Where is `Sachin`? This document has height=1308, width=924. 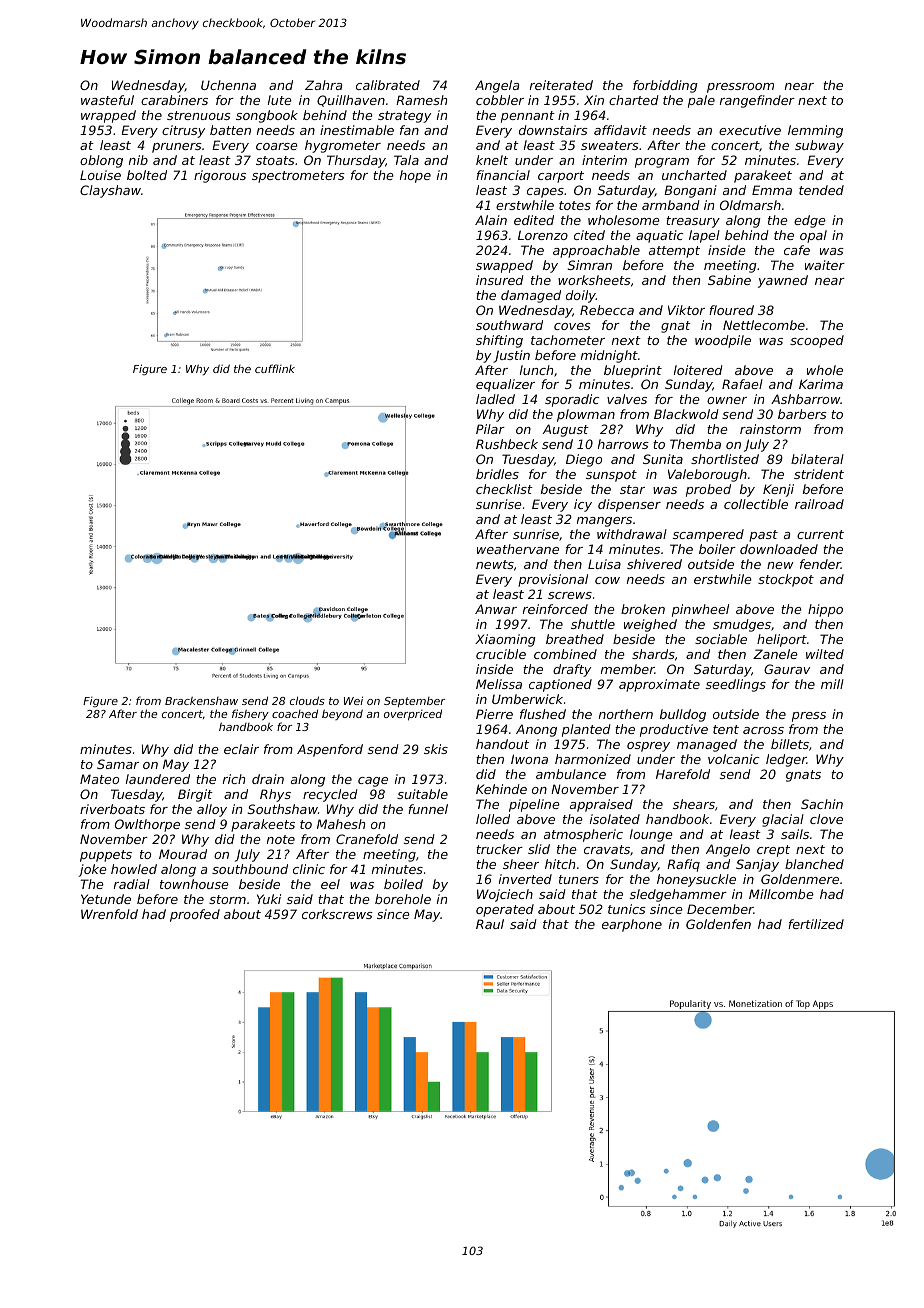 Sachin is located at coordinates (822, 804).
